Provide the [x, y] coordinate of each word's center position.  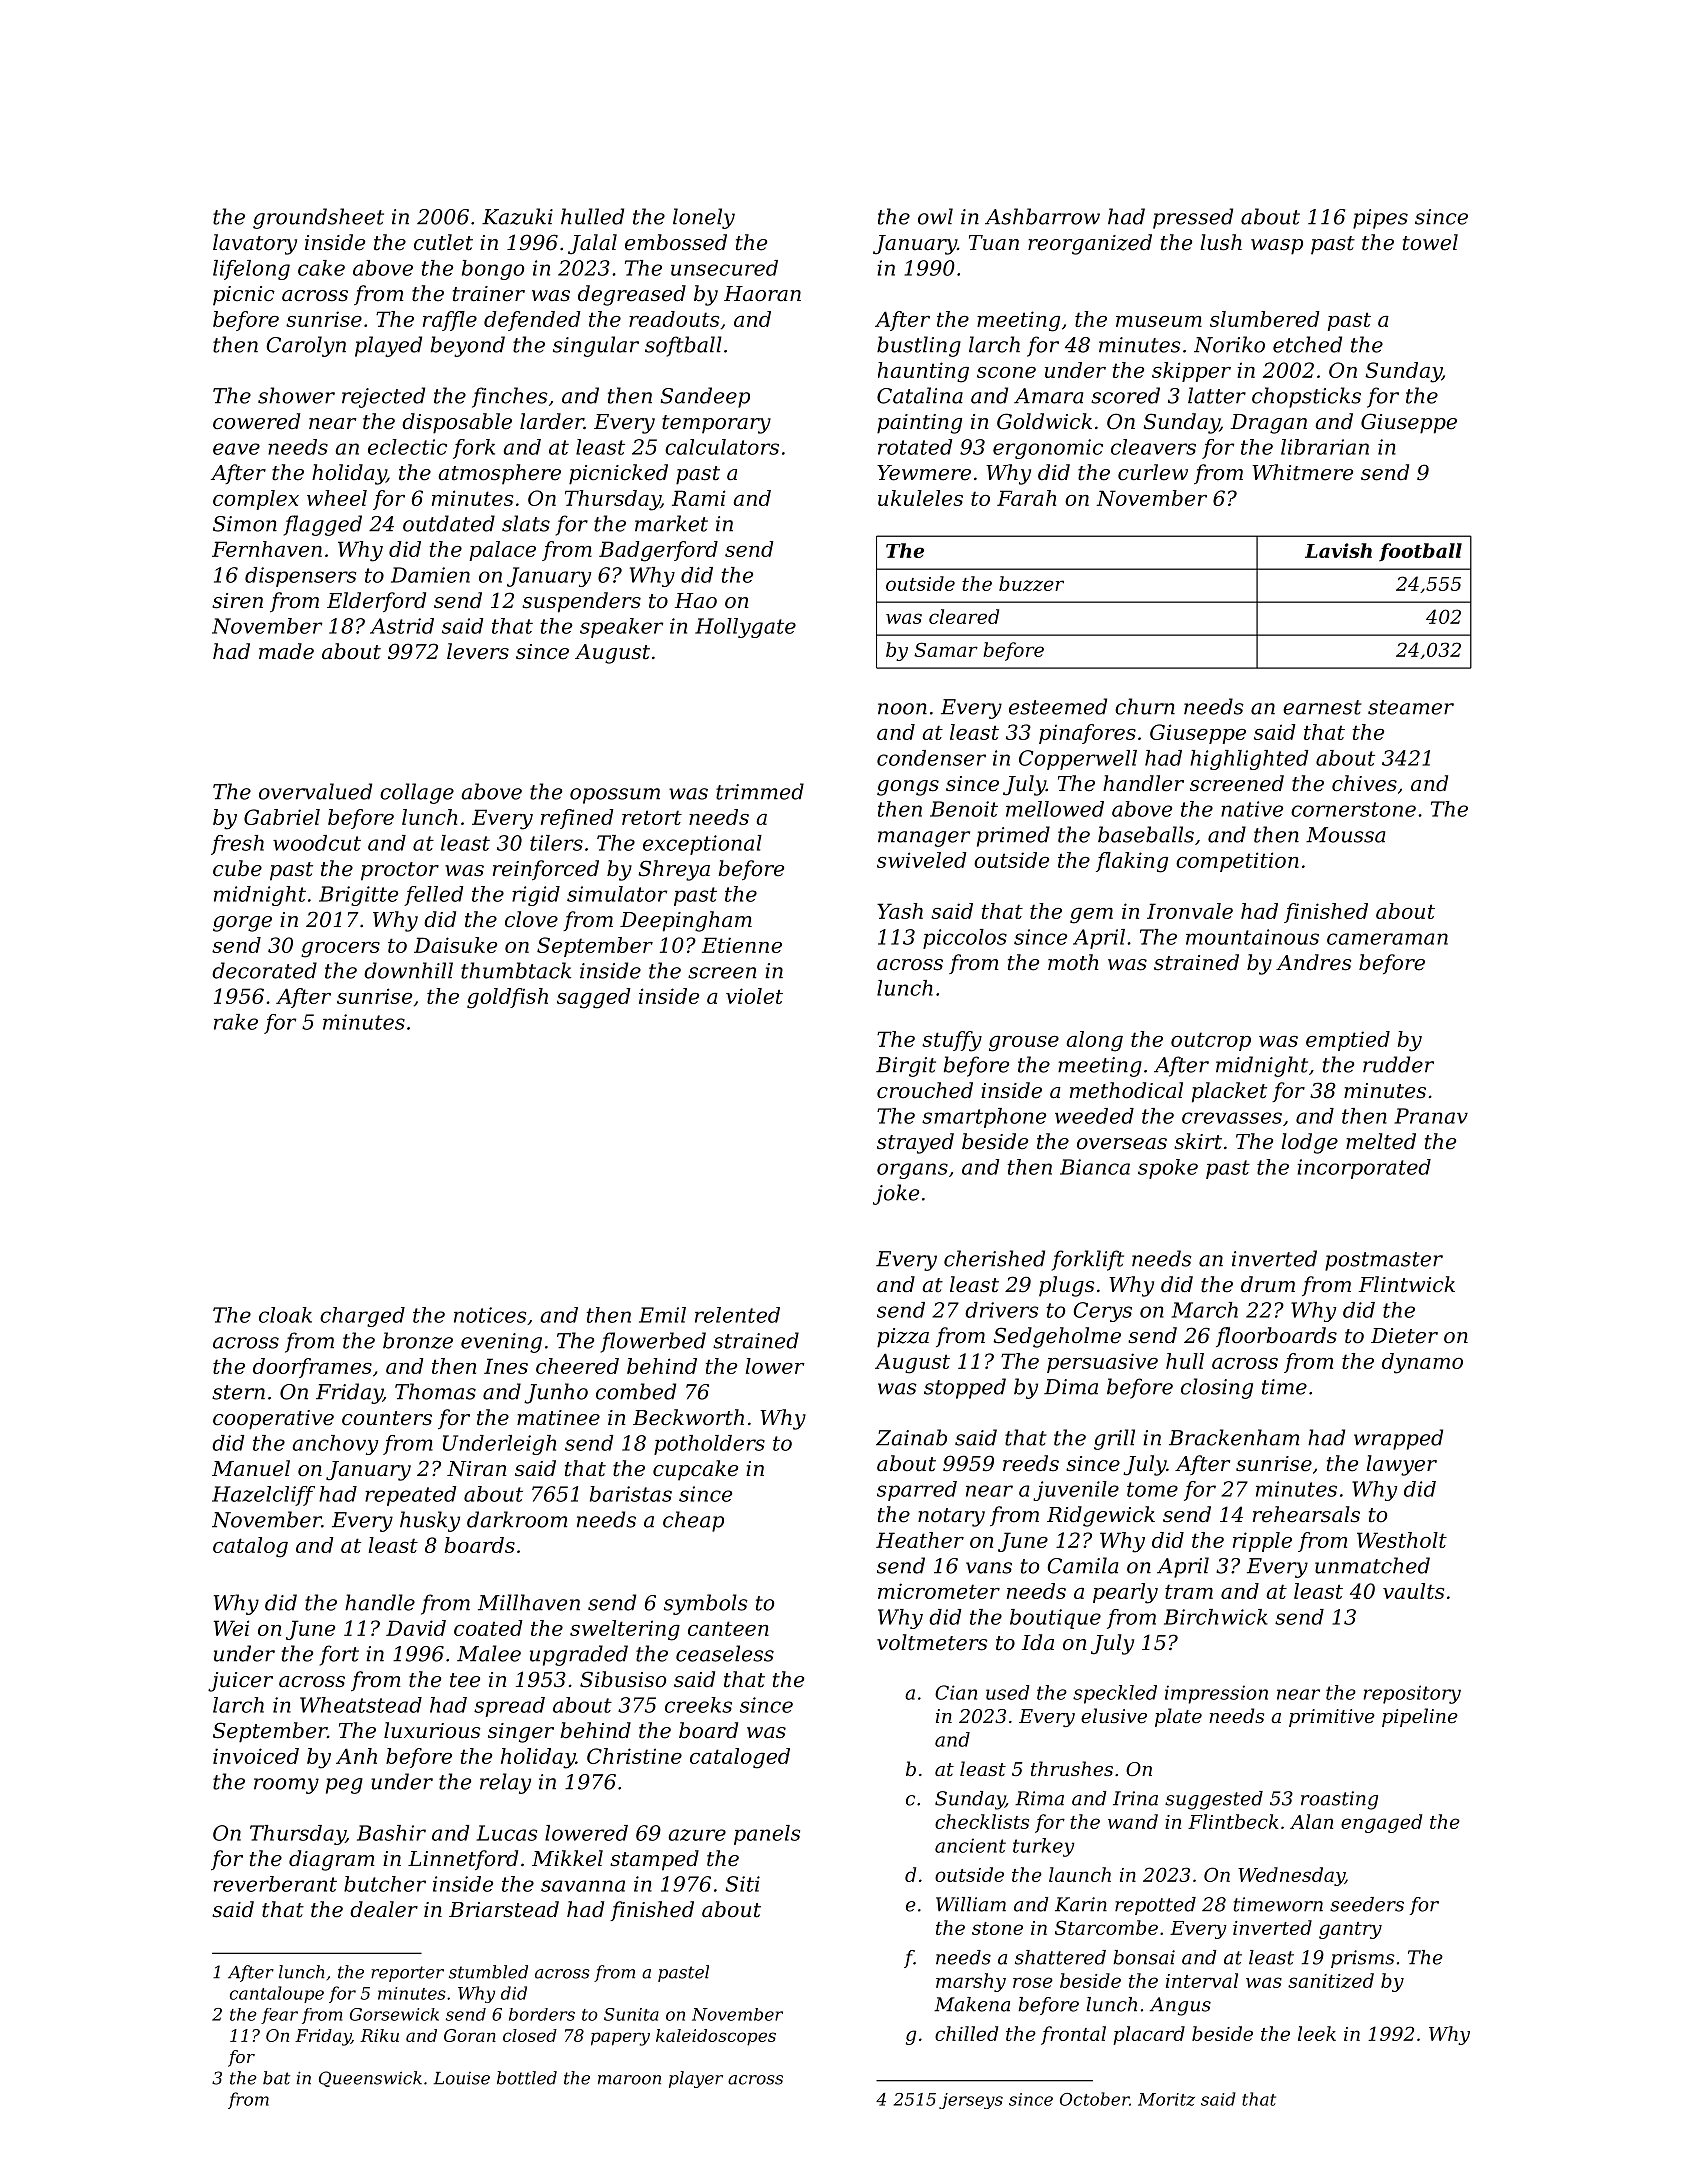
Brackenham [1234, 1437]
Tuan [994, 243]
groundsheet [318, 218]
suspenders [581, 602]
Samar [946, 649]
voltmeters [932, 1642]
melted [1381, 1141]
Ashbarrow [1042, 216]
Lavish [1338, 550]
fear [279, 2016]
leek [1317, 2033]
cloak [285, 1315]
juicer [240, 1682]
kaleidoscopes [716, 2037]
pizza [903, 1338]
